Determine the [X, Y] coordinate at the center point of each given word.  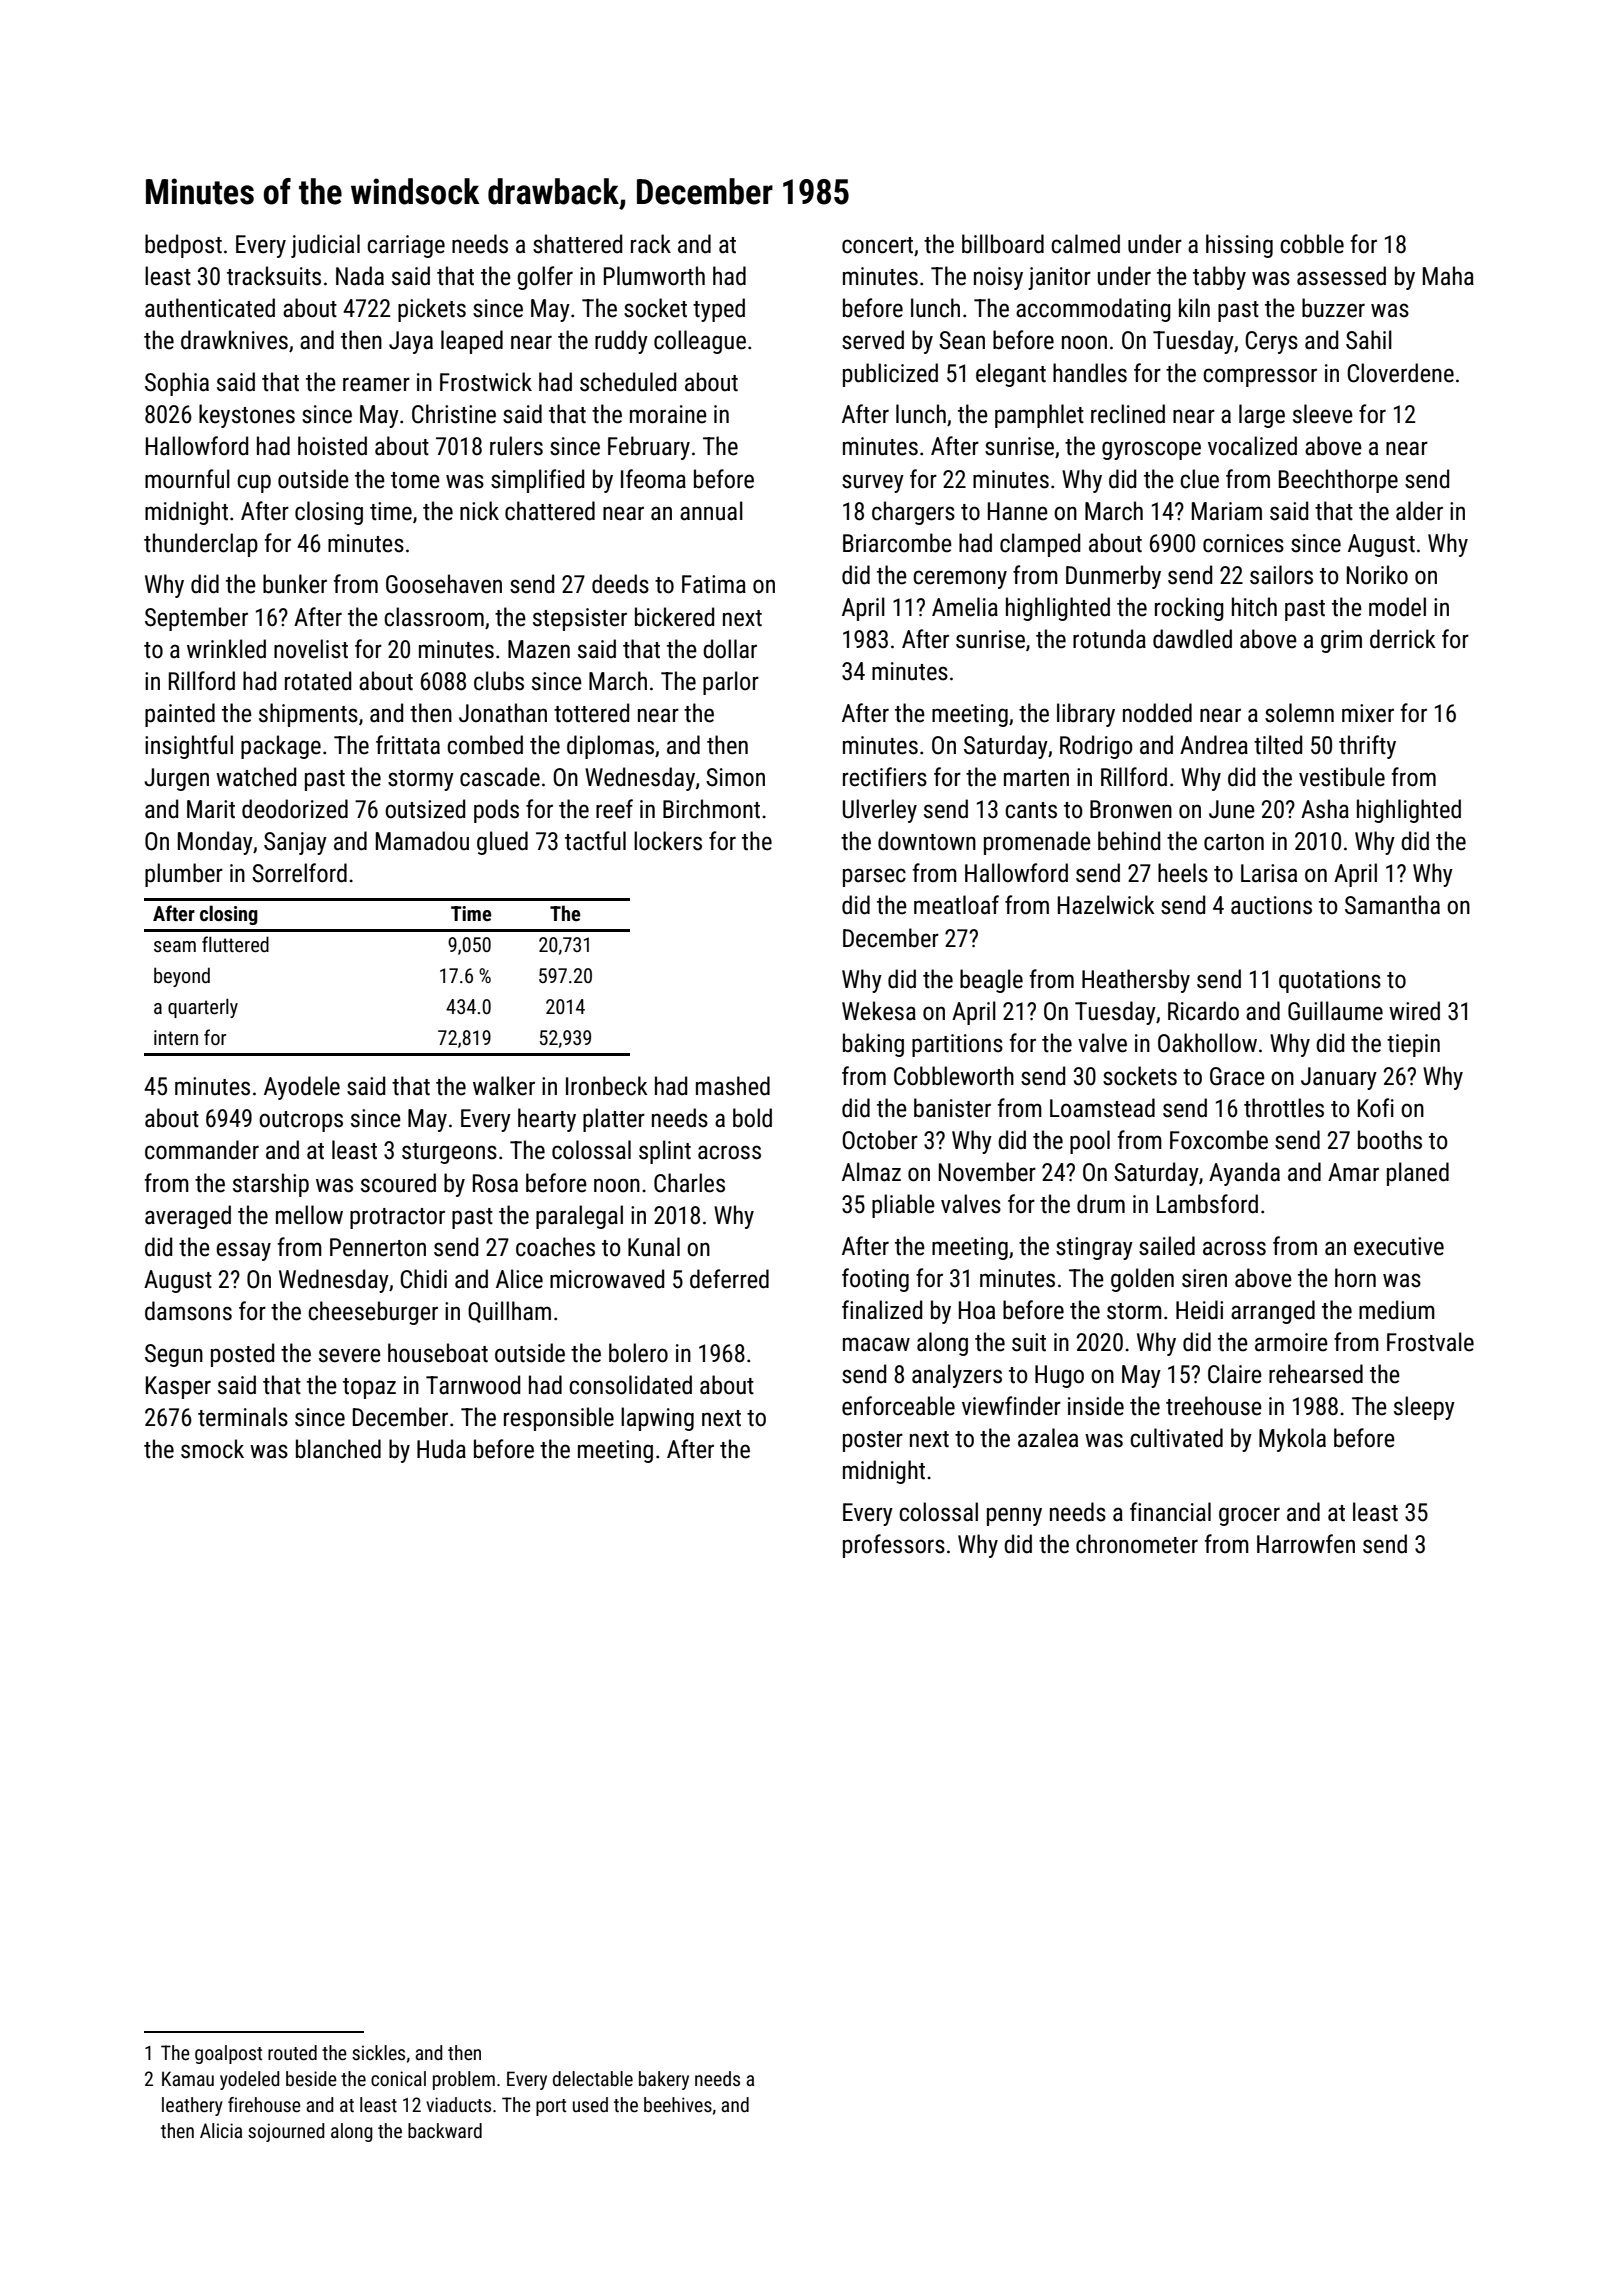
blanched [338, 1449]
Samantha [1392, 905]
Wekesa [879, 1011]
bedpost [183, 246]
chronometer [1137, 1544]
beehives [678, 2104]
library [1086, 715]
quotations [1330, 981]
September [196, 619]
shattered [577, 244]
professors [894, 1546]
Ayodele [302, 1088]
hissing [1239, 246]
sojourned [286, 2132]
